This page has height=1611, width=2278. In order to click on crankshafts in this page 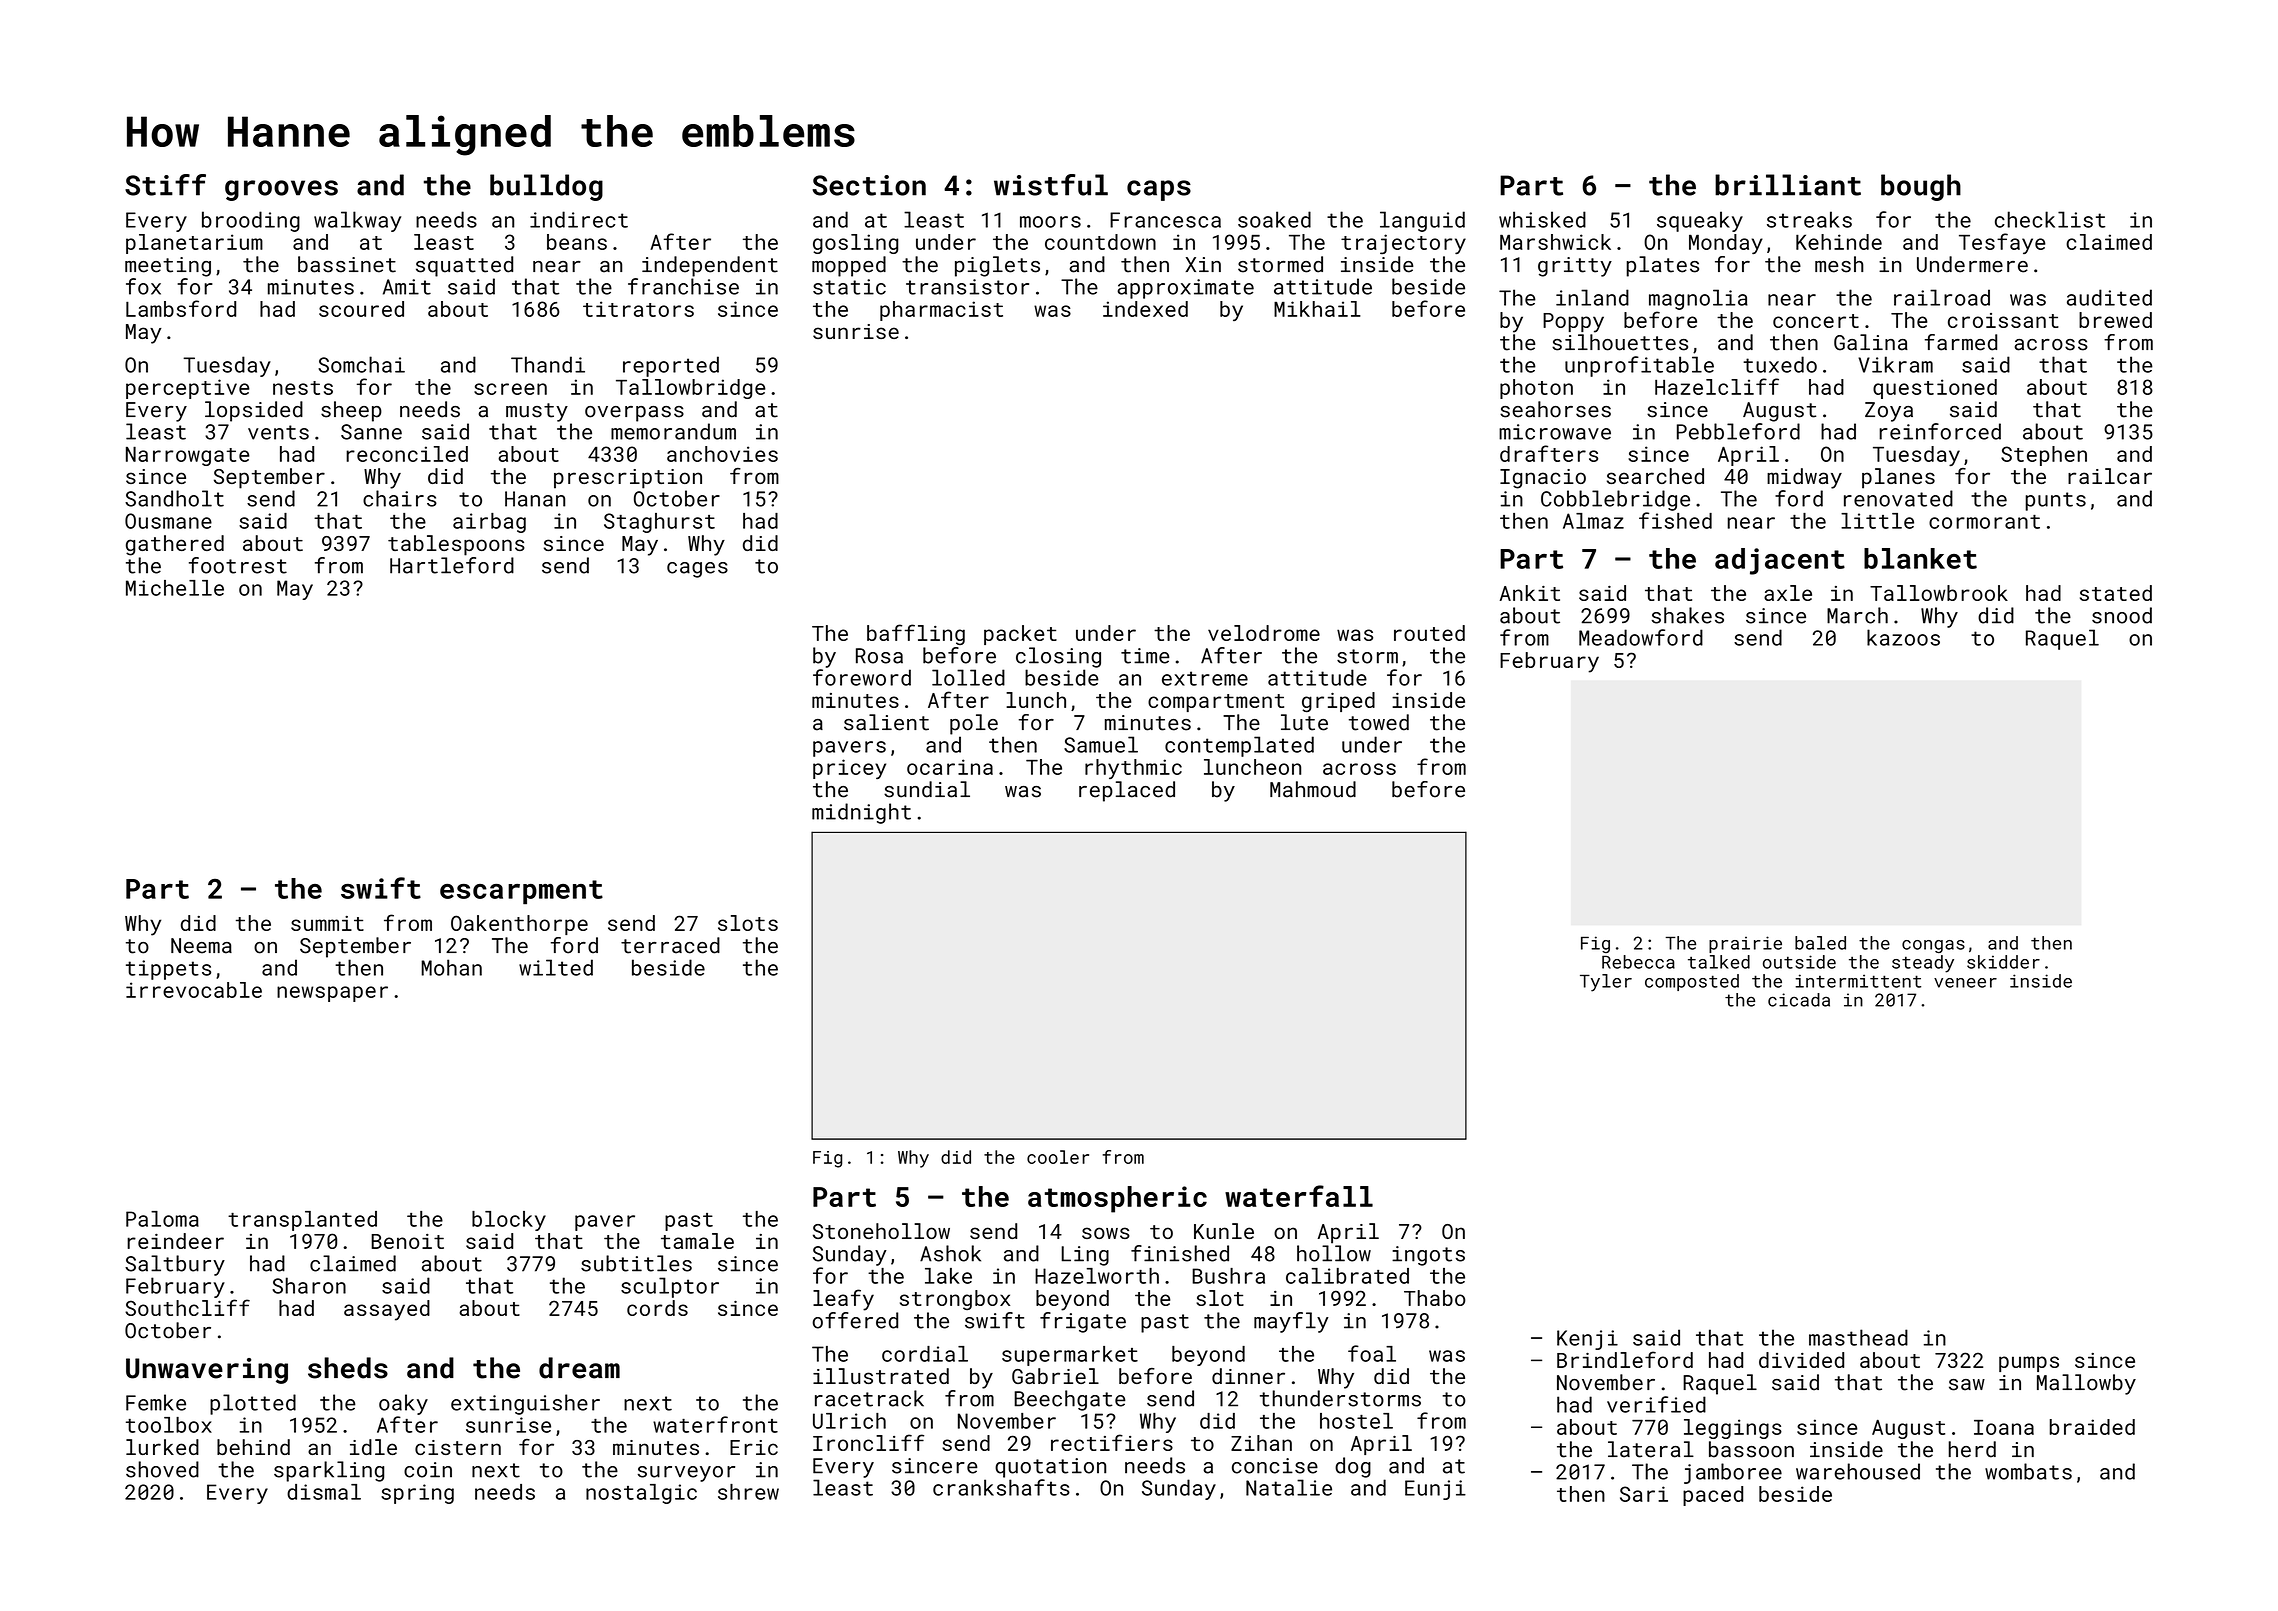, I will do `click(1001, 1487)`.
